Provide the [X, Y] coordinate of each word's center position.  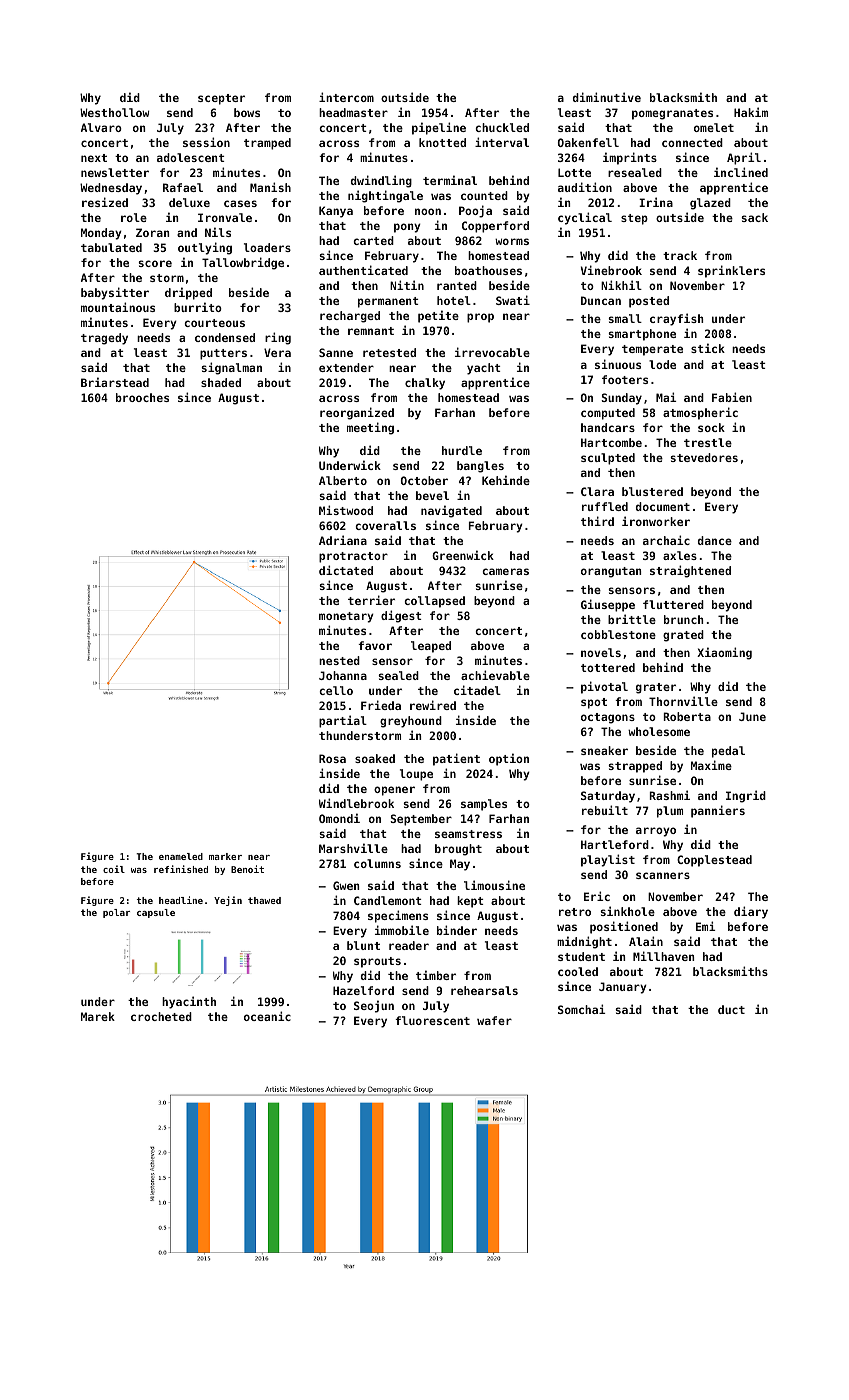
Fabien [732, 397]
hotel [454, 300]
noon [428, 211]
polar [116, 913]
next [94, 158]
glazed [710, 204]
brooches [142, 397]
